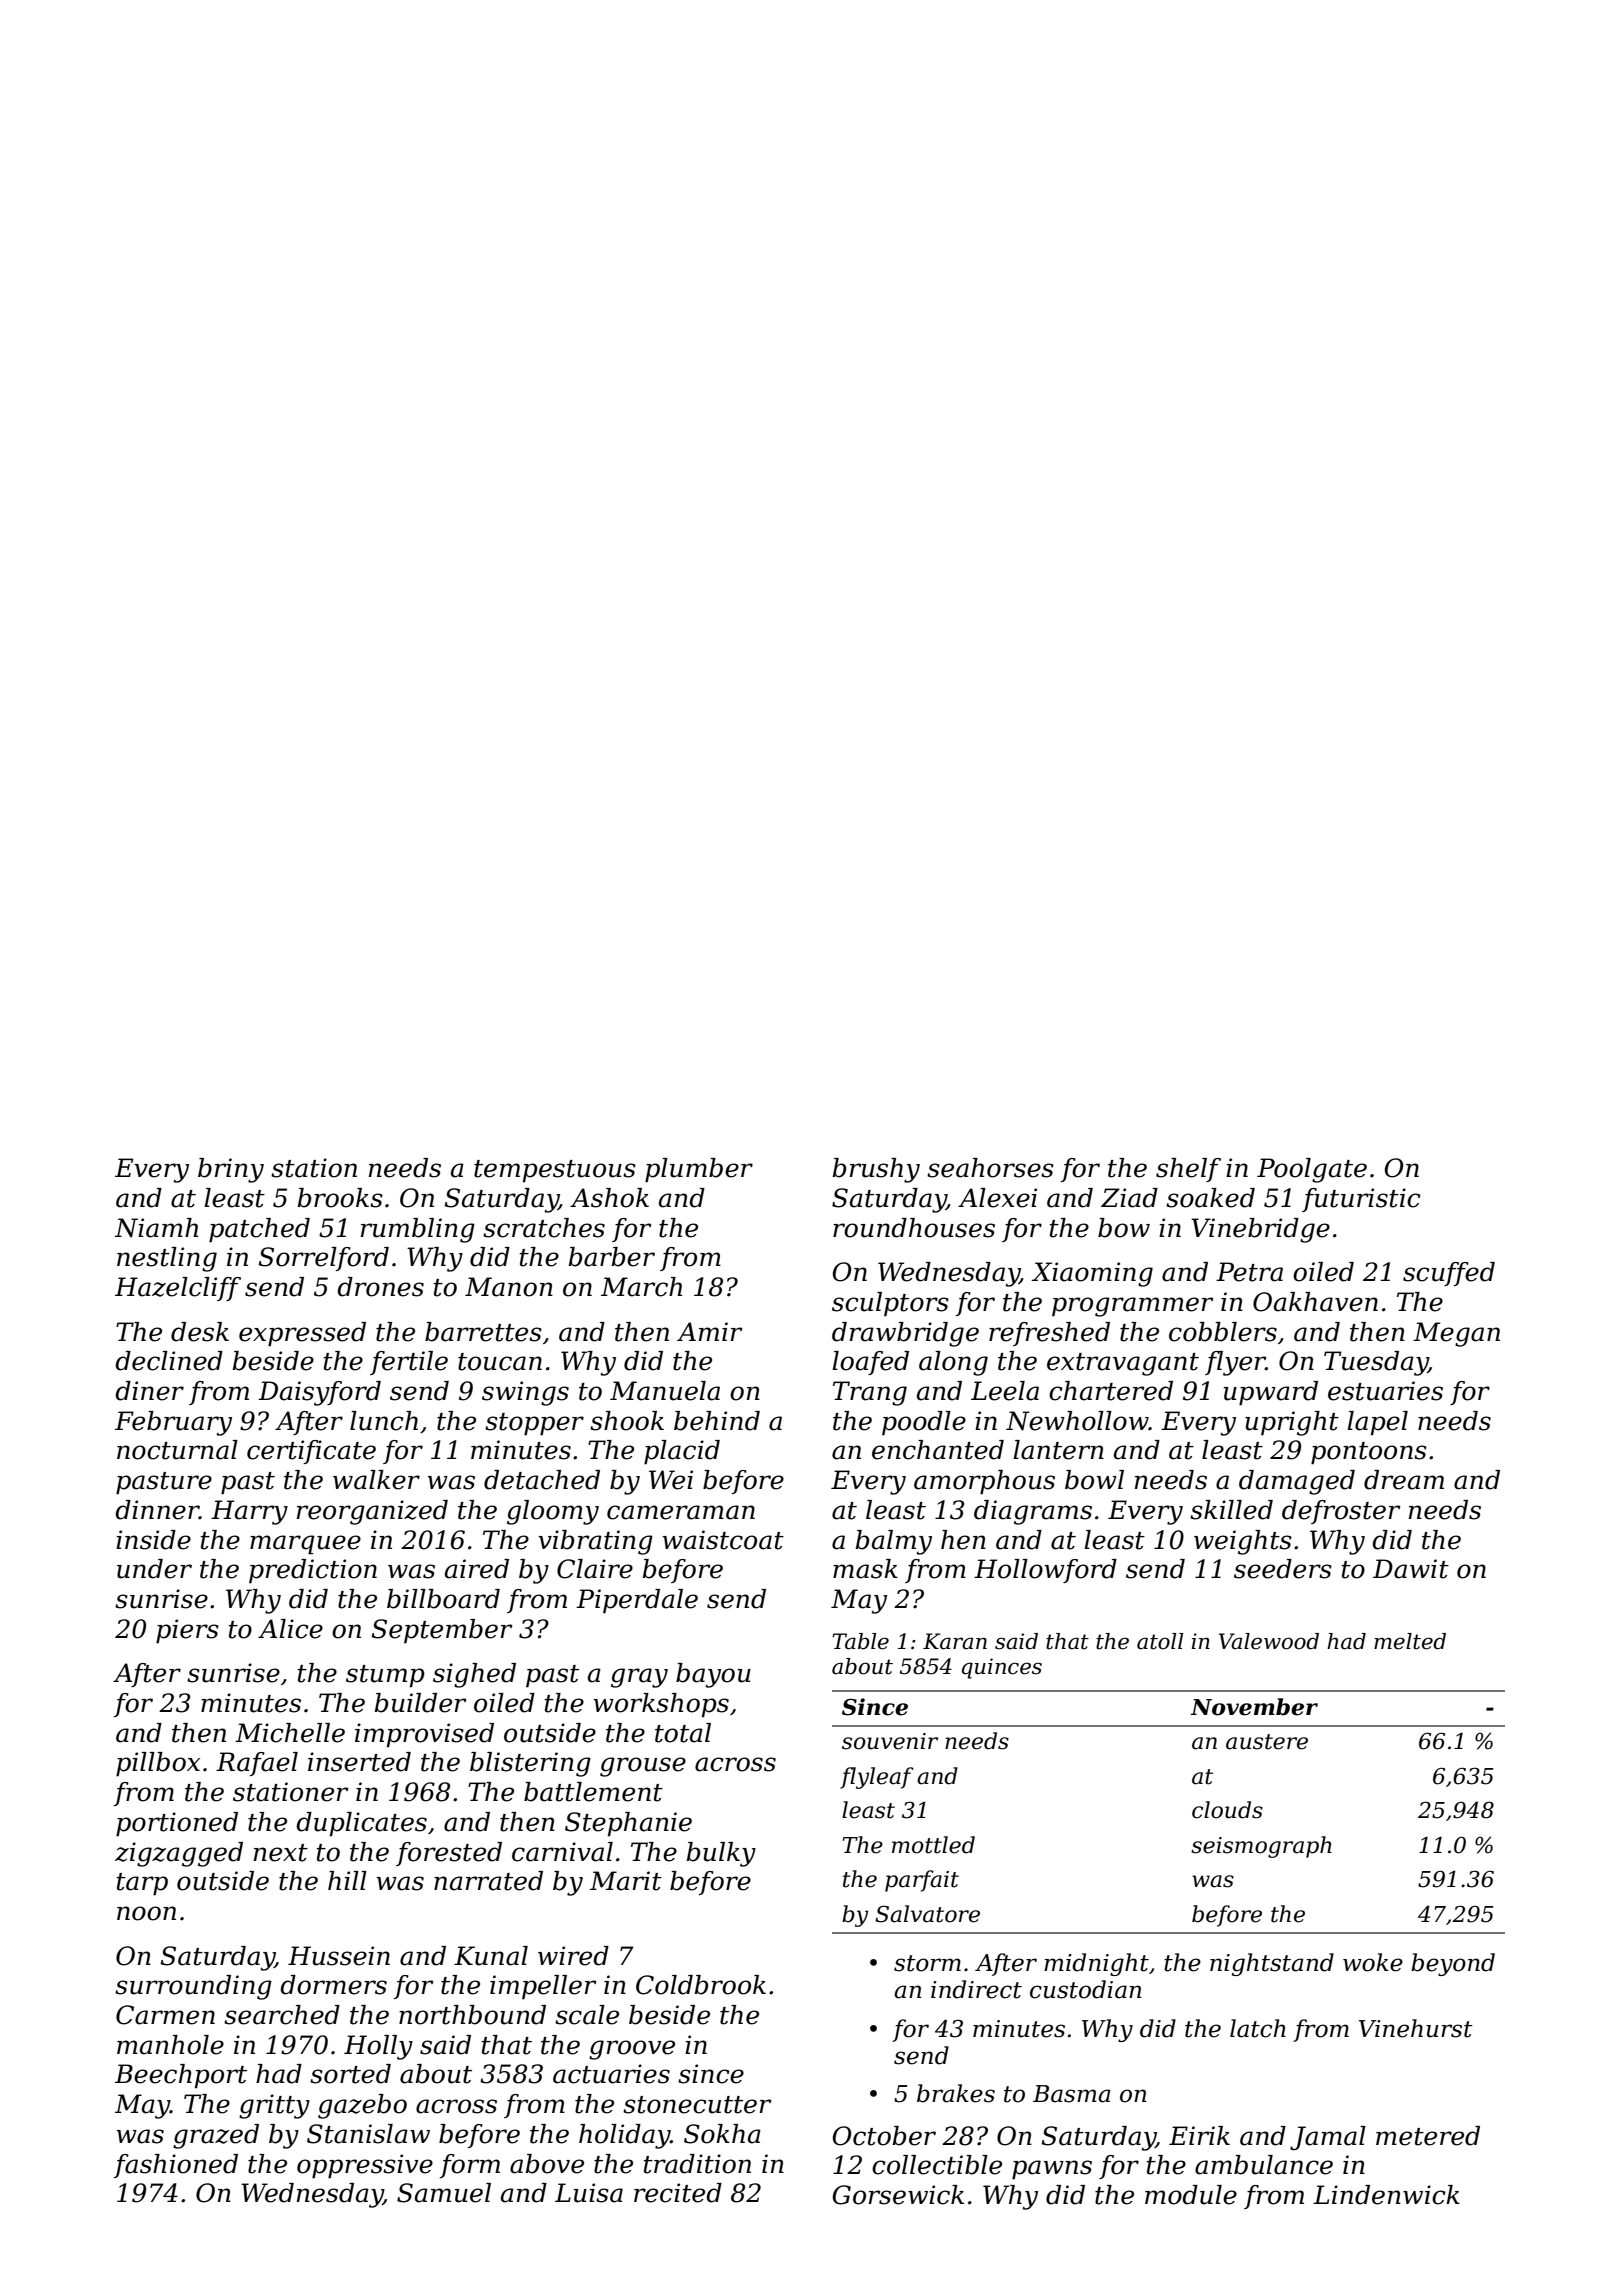 This page has width=1620, height=2292. What do you see at coordinates (678, 2193) in the page?
I see `recited` at bounding box center [678, 2193].
